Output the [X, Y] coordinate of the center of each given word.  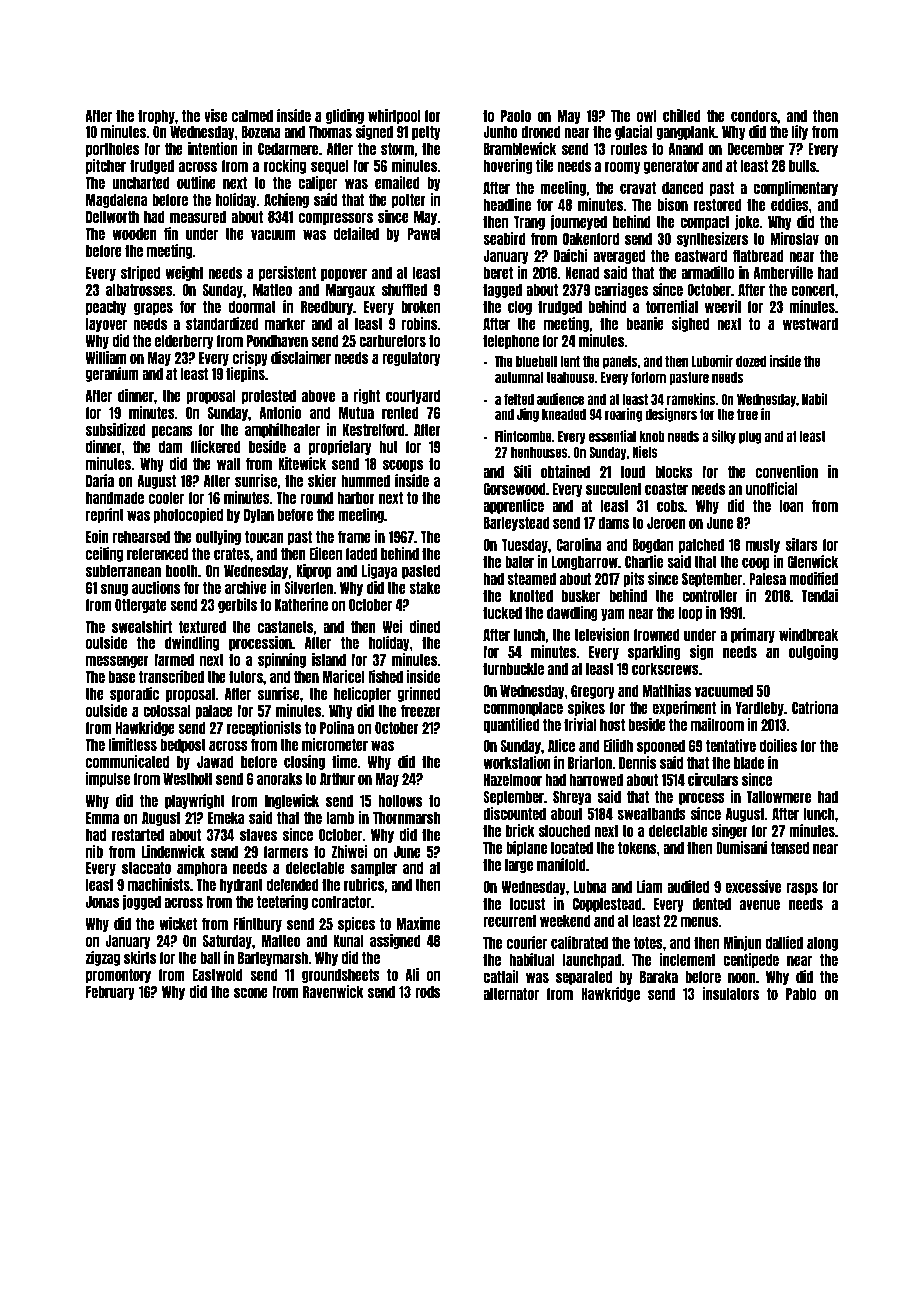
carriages [621, 290]
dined [425, 626]
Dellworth [112, 217]
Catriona [815, 707]
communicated [127, 761]
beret [498, 273]
